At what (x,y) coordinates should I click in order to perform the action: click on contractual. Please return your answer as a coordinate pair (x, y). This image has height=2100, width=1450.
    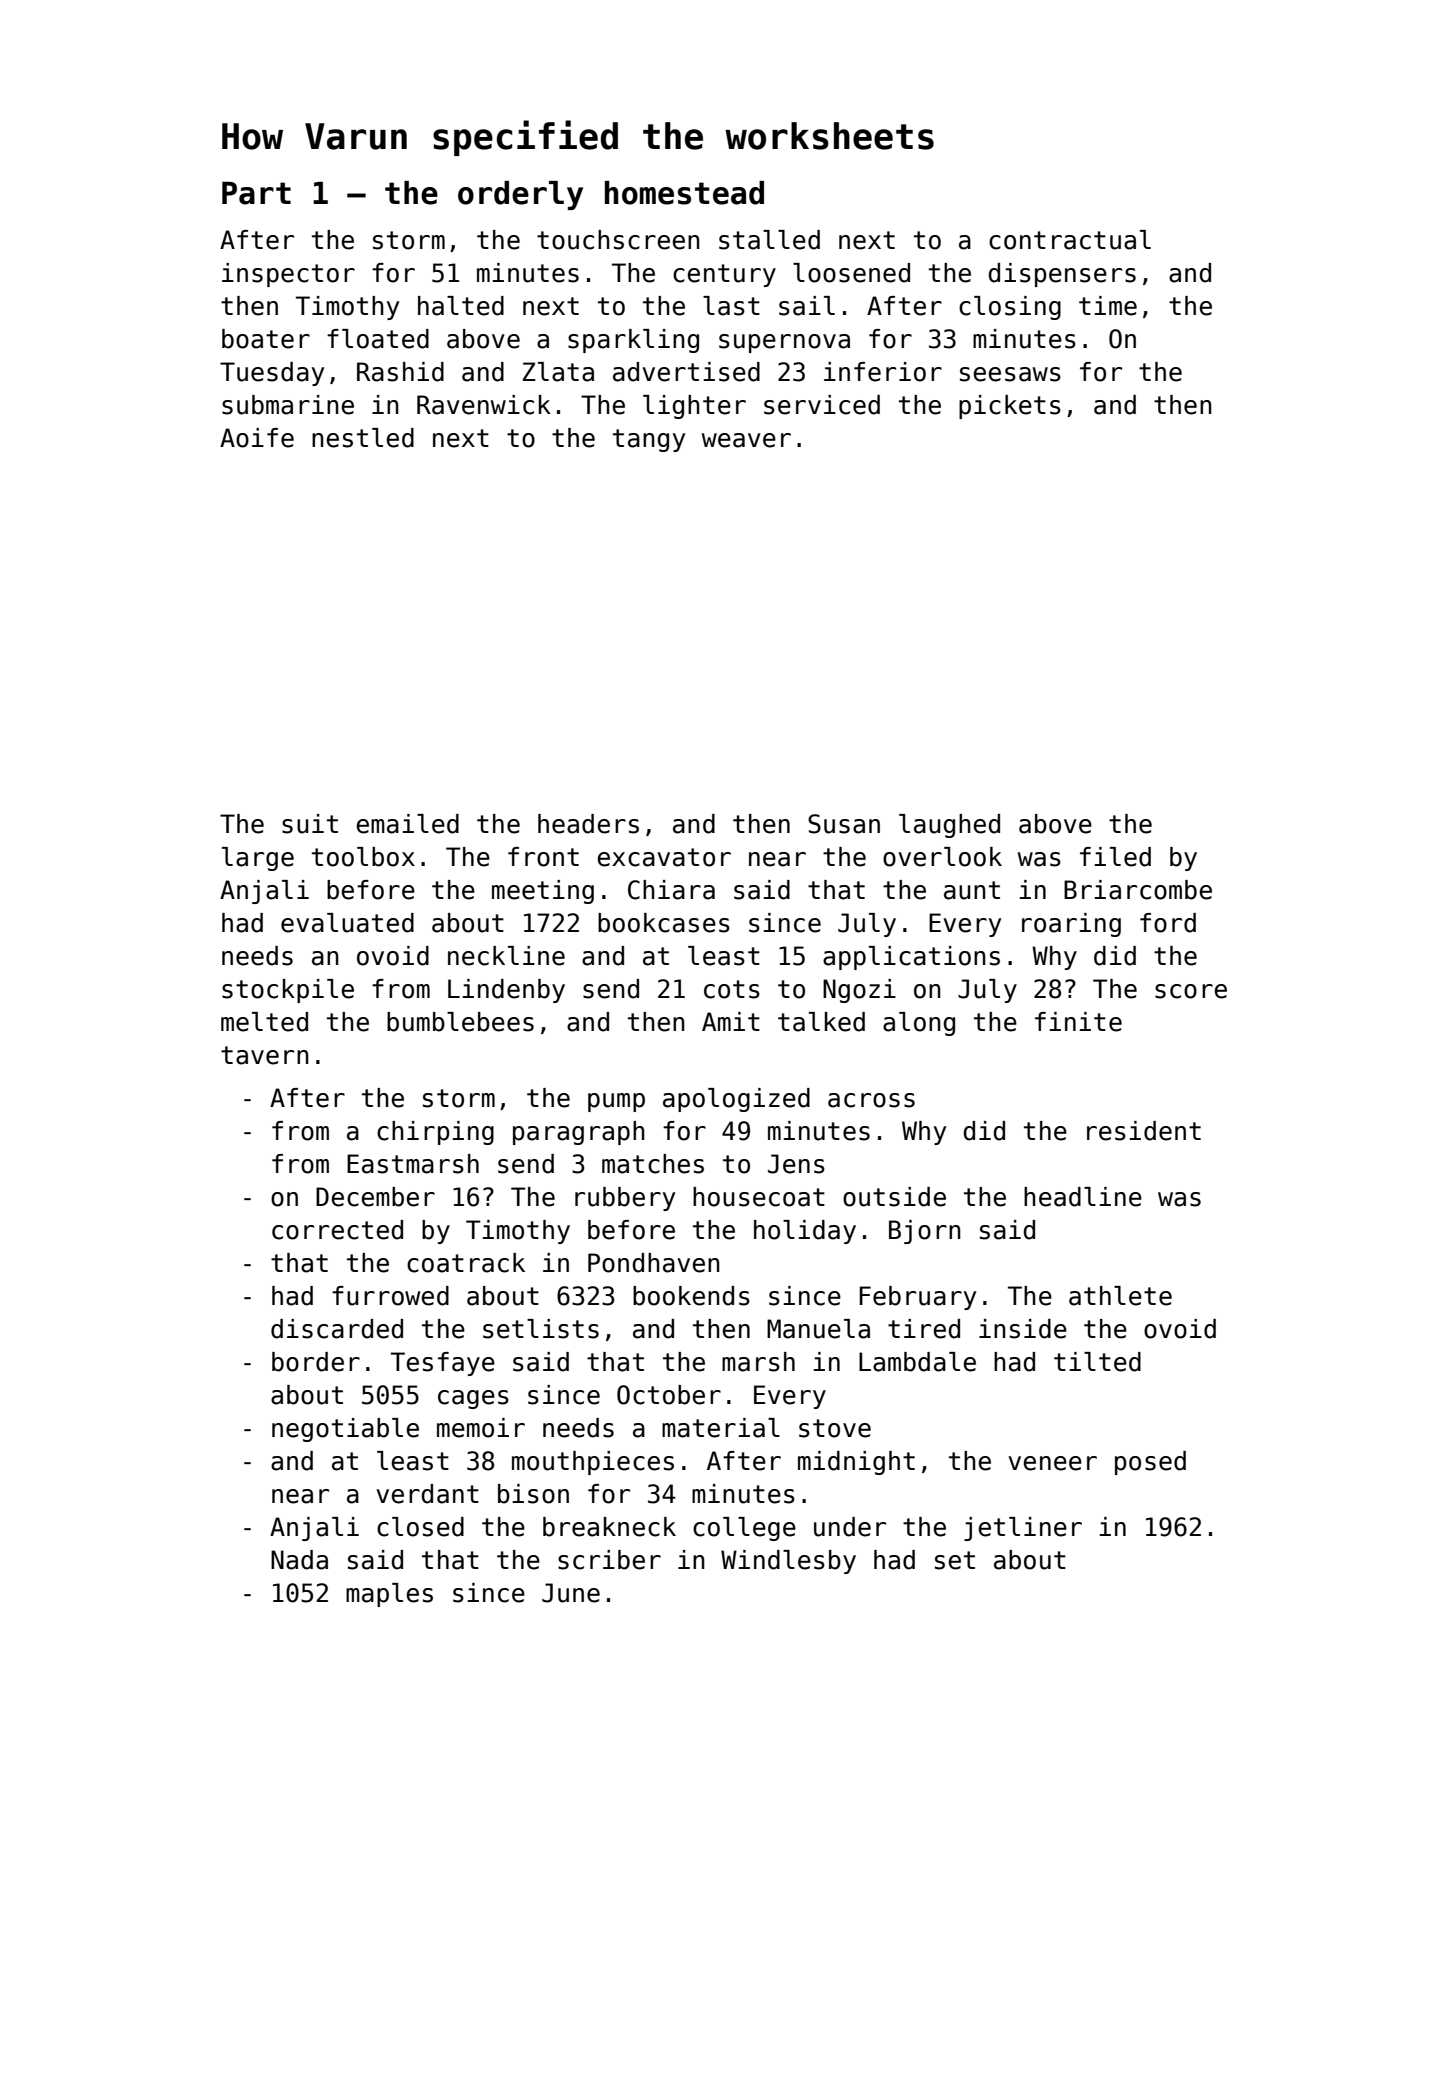
    Looking at the image, I should click on (1070, 240).
